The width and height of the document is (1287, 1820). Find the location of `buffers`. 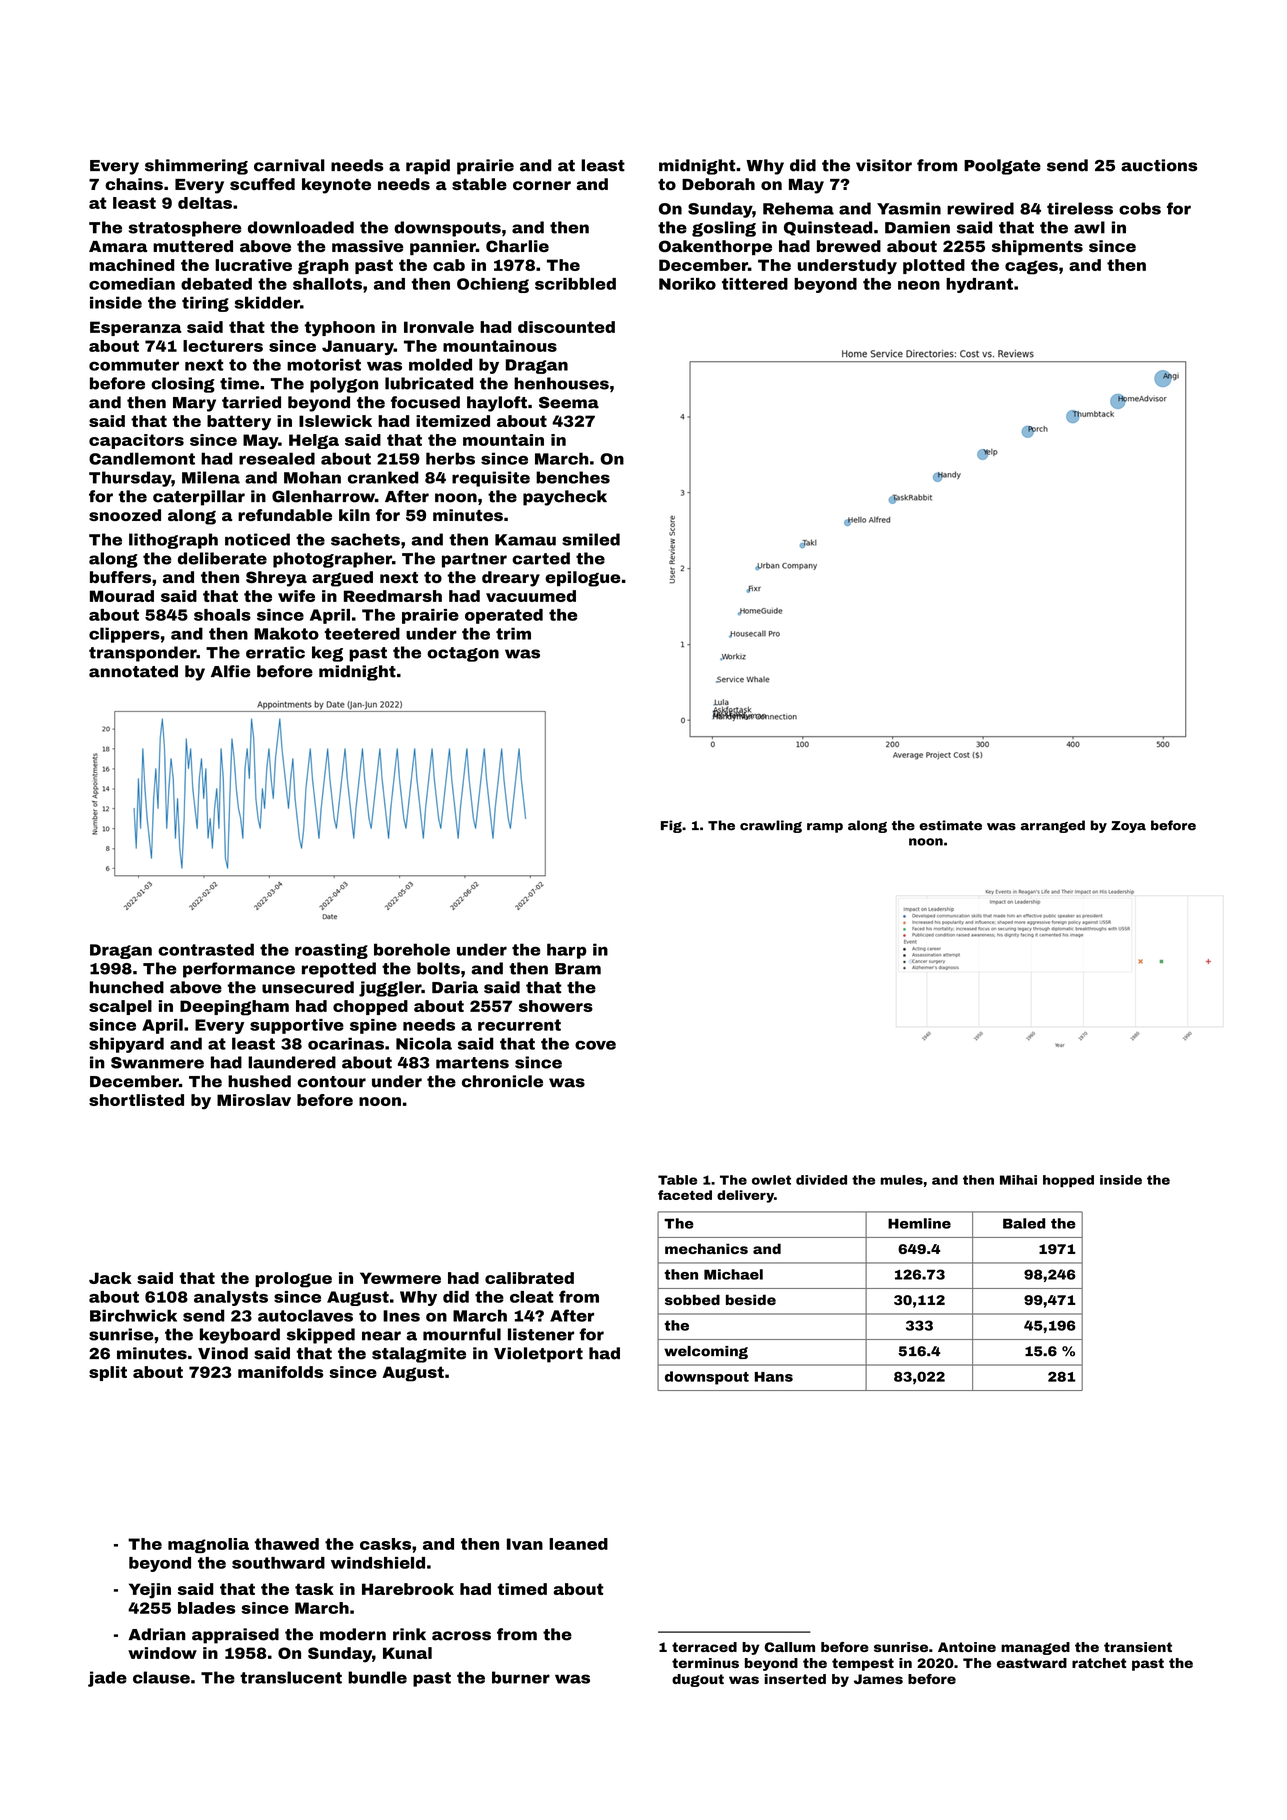

buffers is located at coordinates (120, 577).
